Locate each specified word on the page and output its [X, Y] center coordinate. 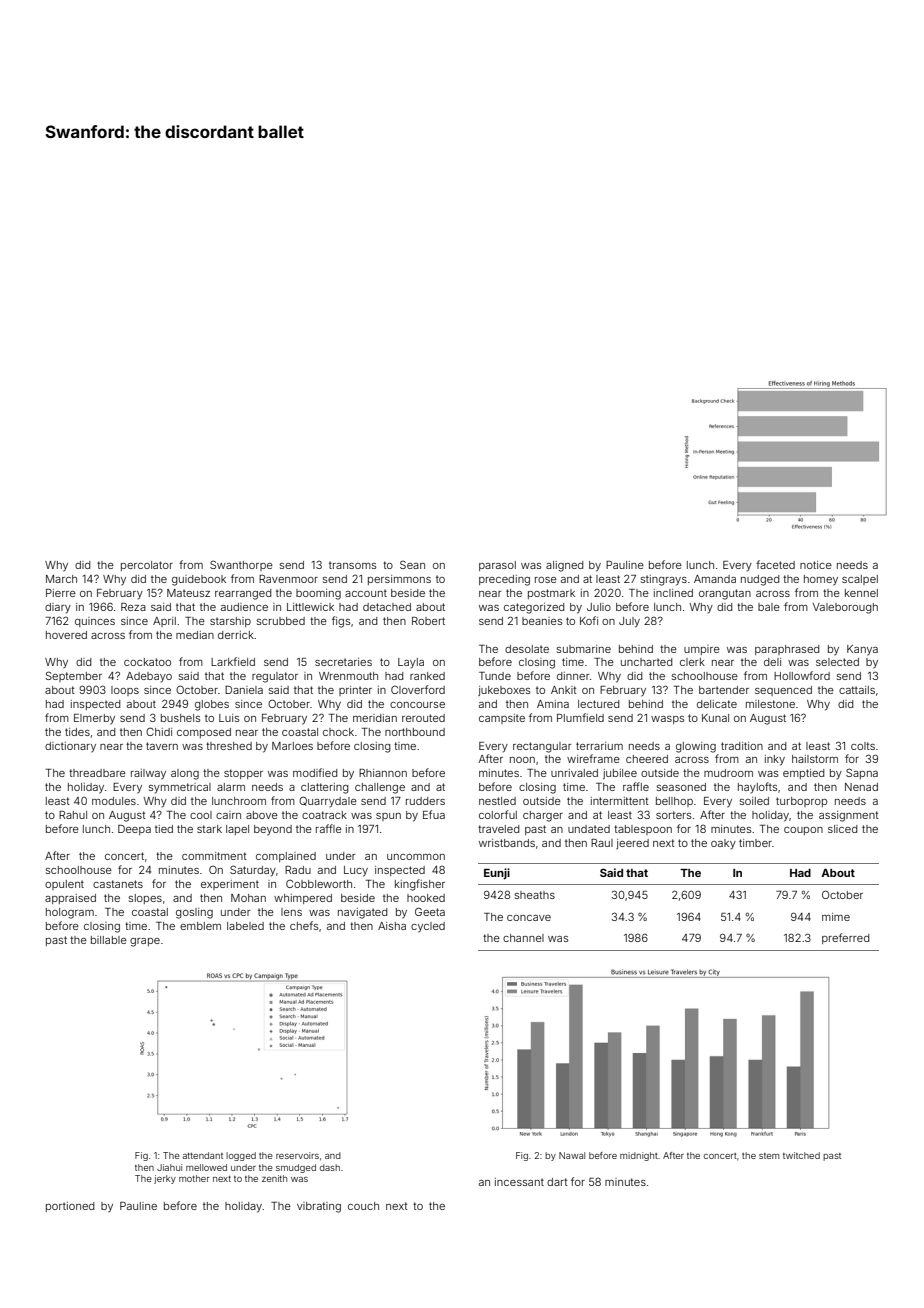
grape [145, 942]
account [366, 593]
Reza [133, 607]
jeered [632, 844]
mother [194, 1178]
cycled [428, 927]
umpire [702, 650]
